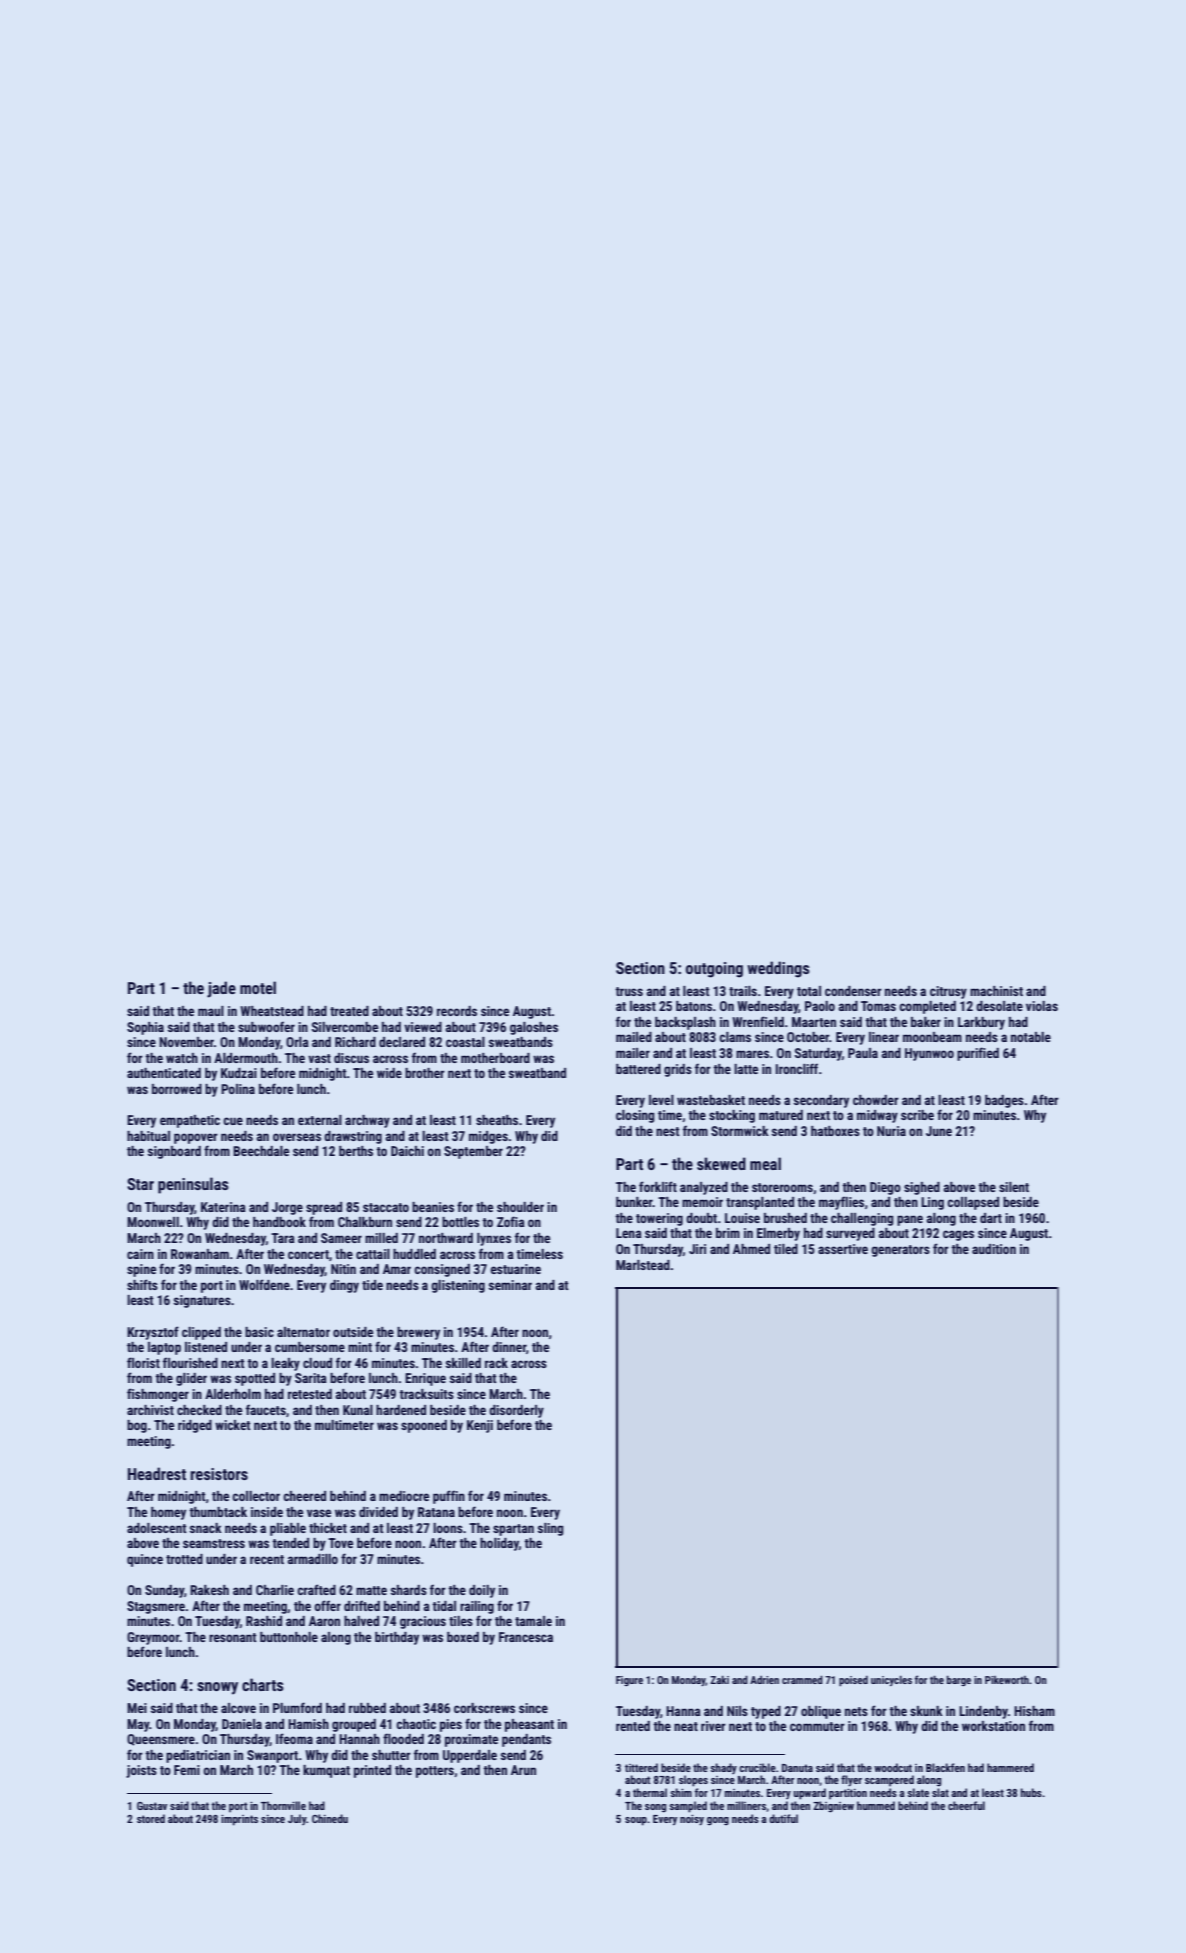 This screenshot has height=1953, width=1186. I want to click on moonbeam, so click(932, 1037).
